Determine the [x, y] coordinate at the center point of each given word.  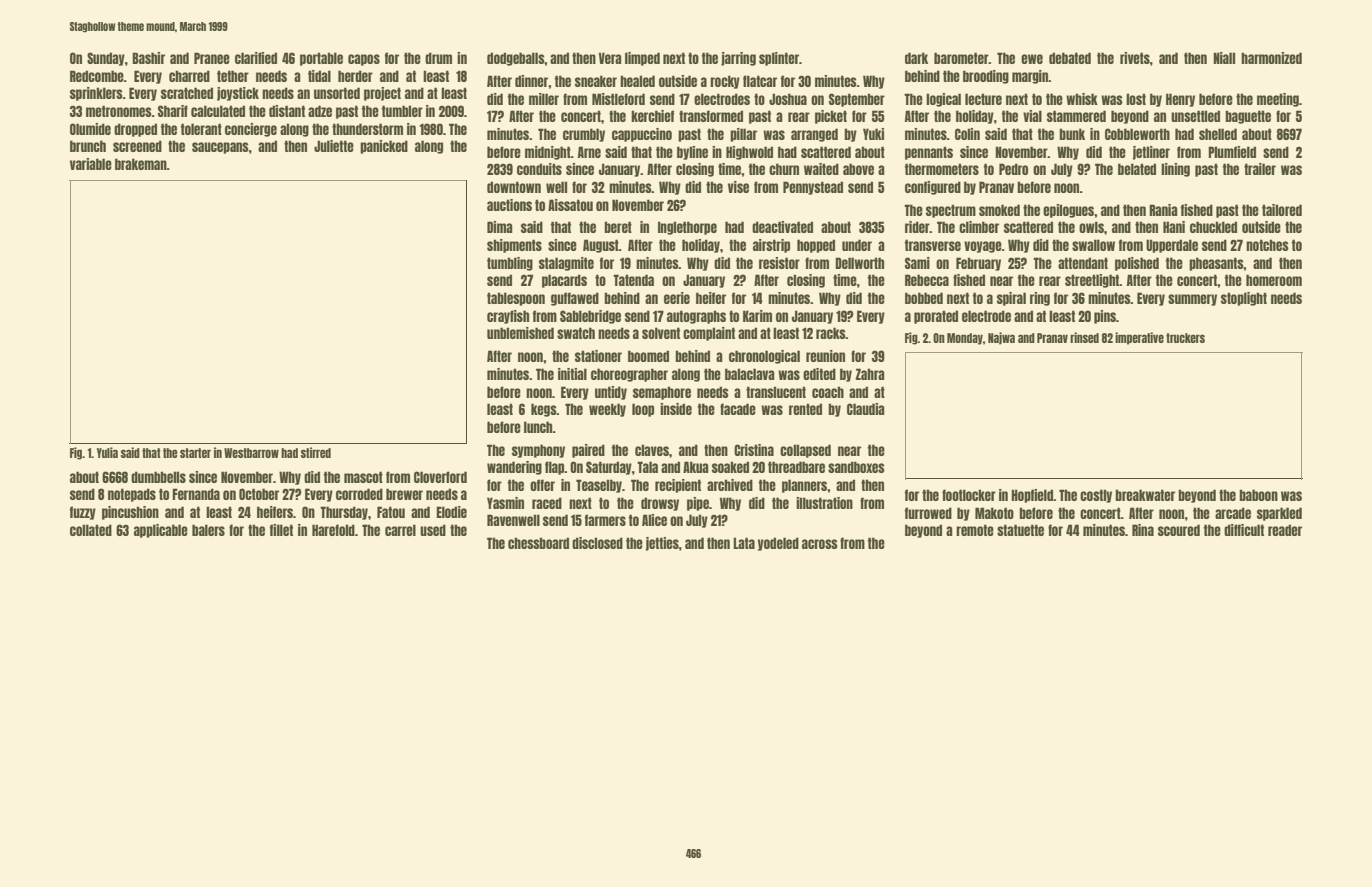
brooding [986, 77]
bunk [1072, 134]
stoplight [1244, 299]
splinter [779, 59]
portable [321, 59]
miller [544, 99]
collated [91, 530]
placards [564, 281]
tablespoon [516, 299]
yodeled [778, 544]
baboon [1258, 495]
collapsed [805, 451]
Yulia [107, 452]
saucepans [220, 148]
